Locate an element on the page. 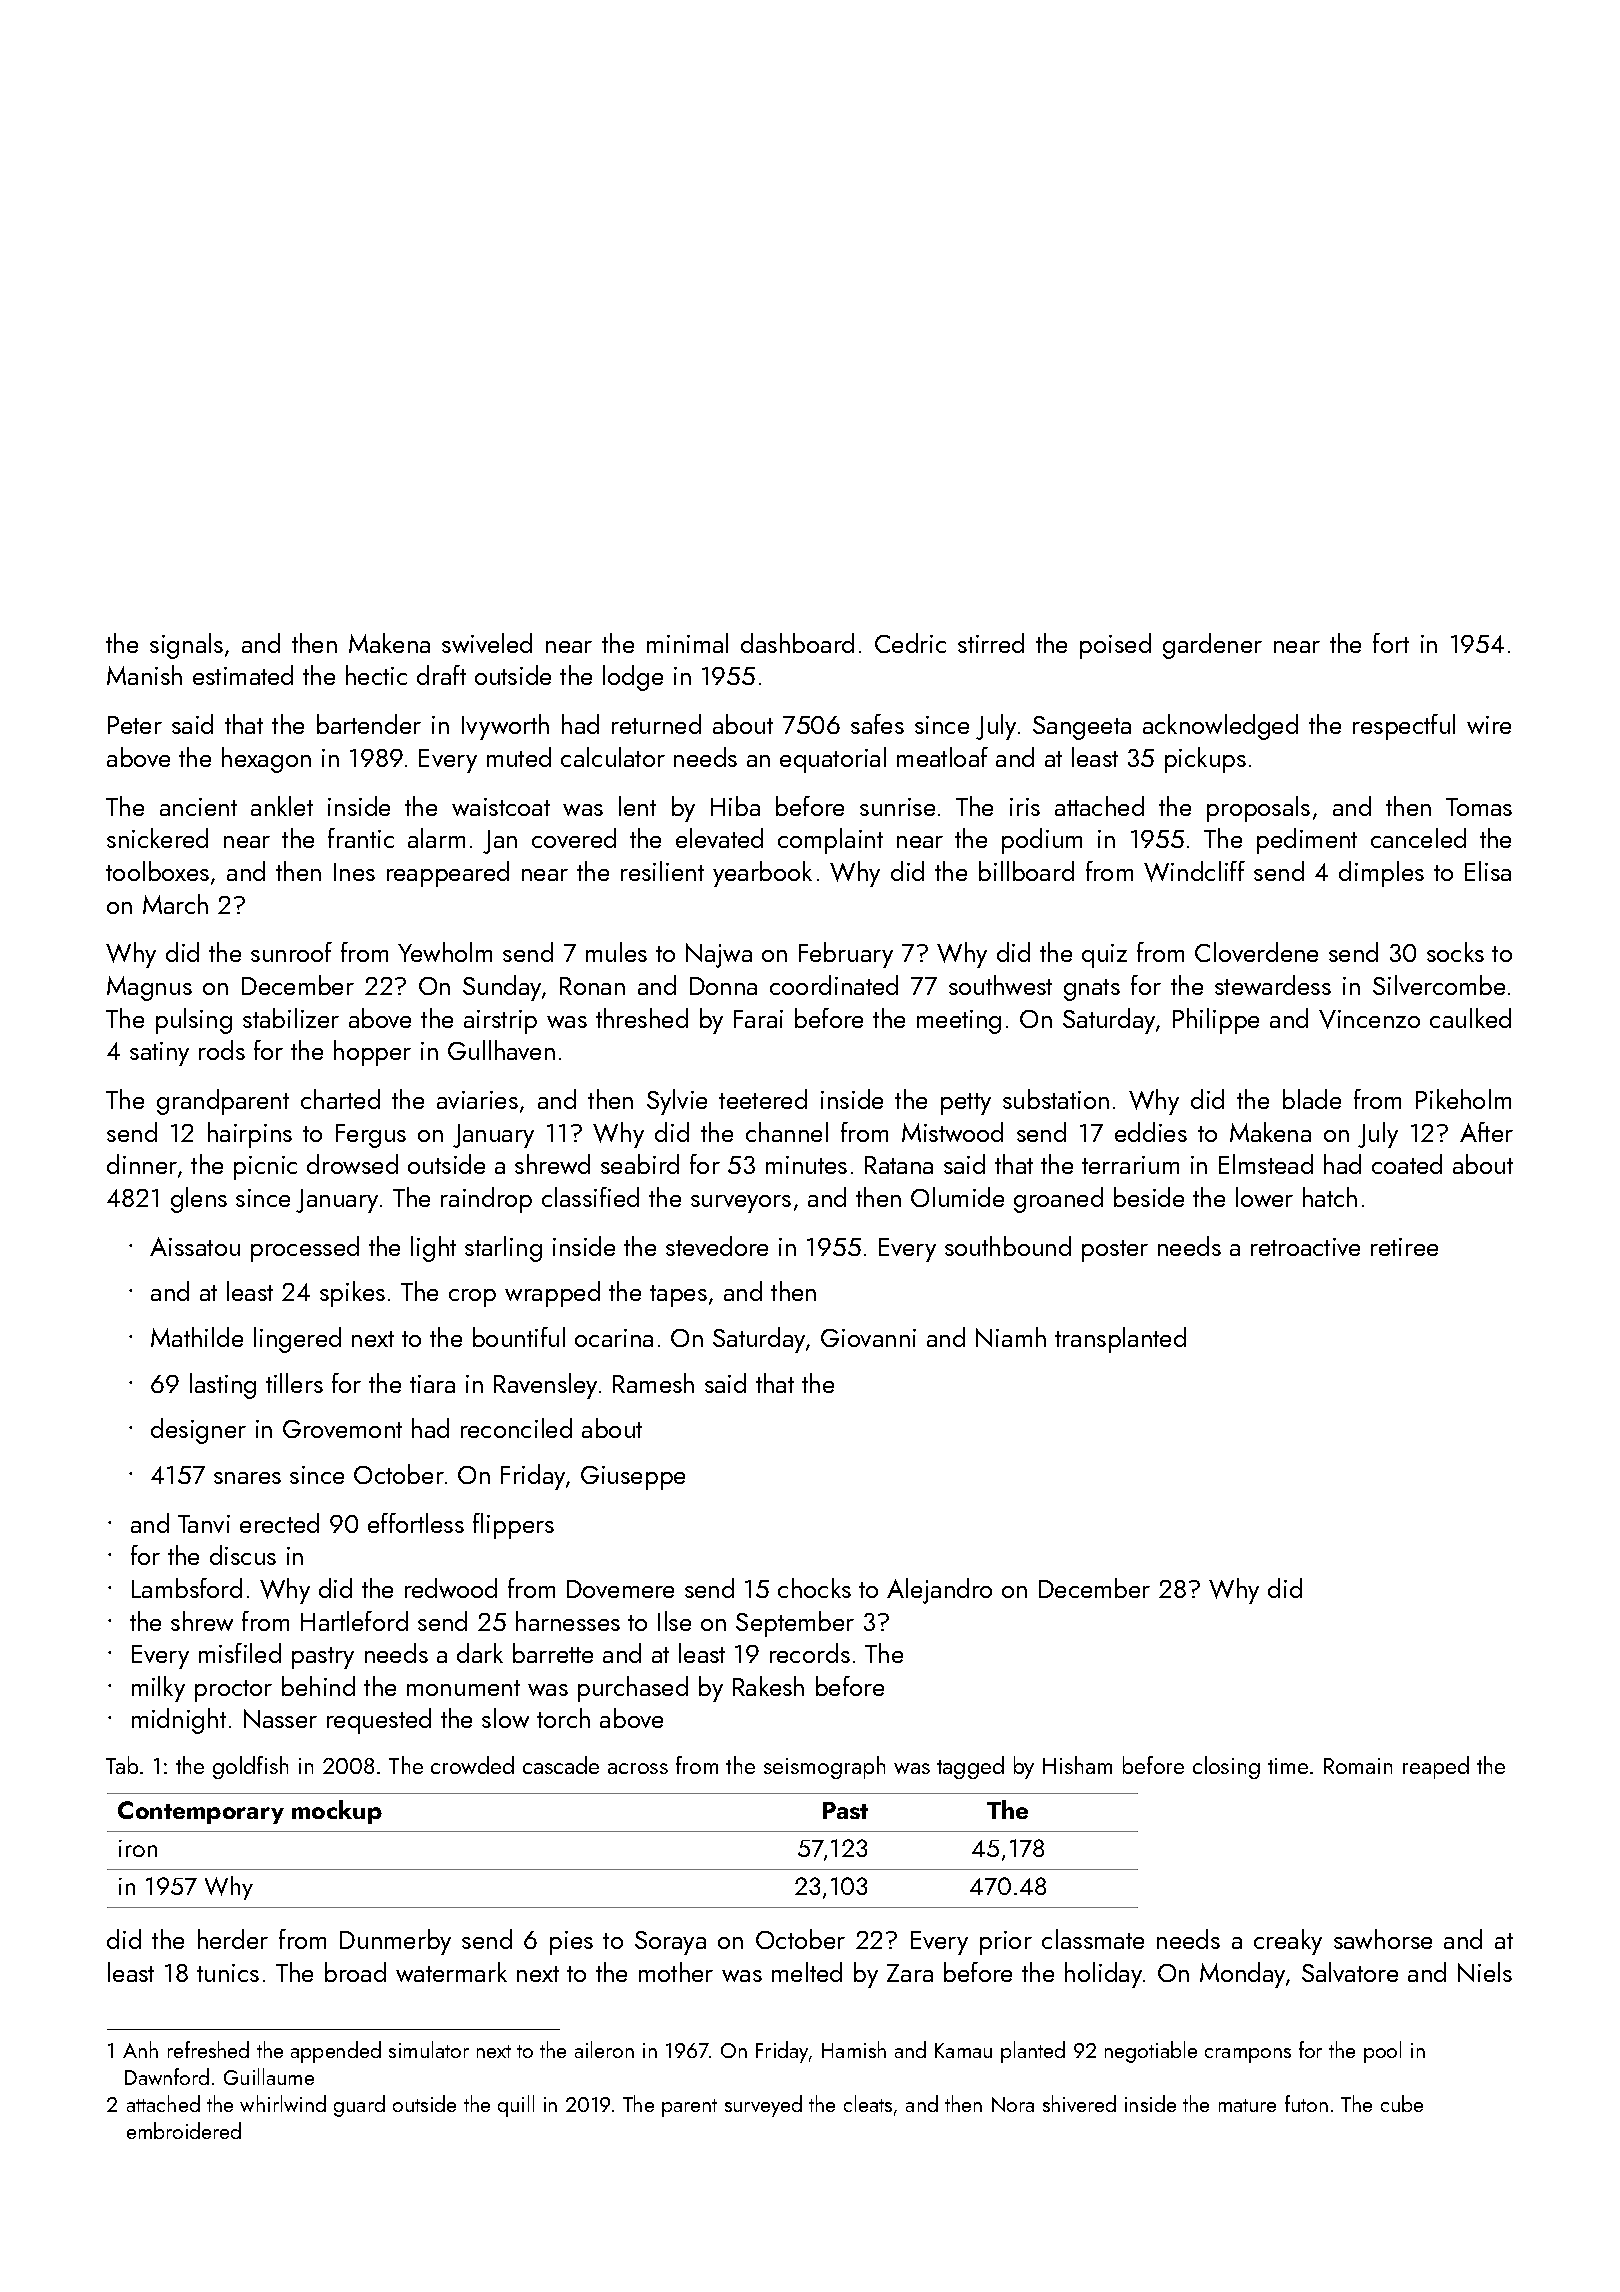 The image size is (1620, 2292). gardener is located at coordinates (1212, 646).
